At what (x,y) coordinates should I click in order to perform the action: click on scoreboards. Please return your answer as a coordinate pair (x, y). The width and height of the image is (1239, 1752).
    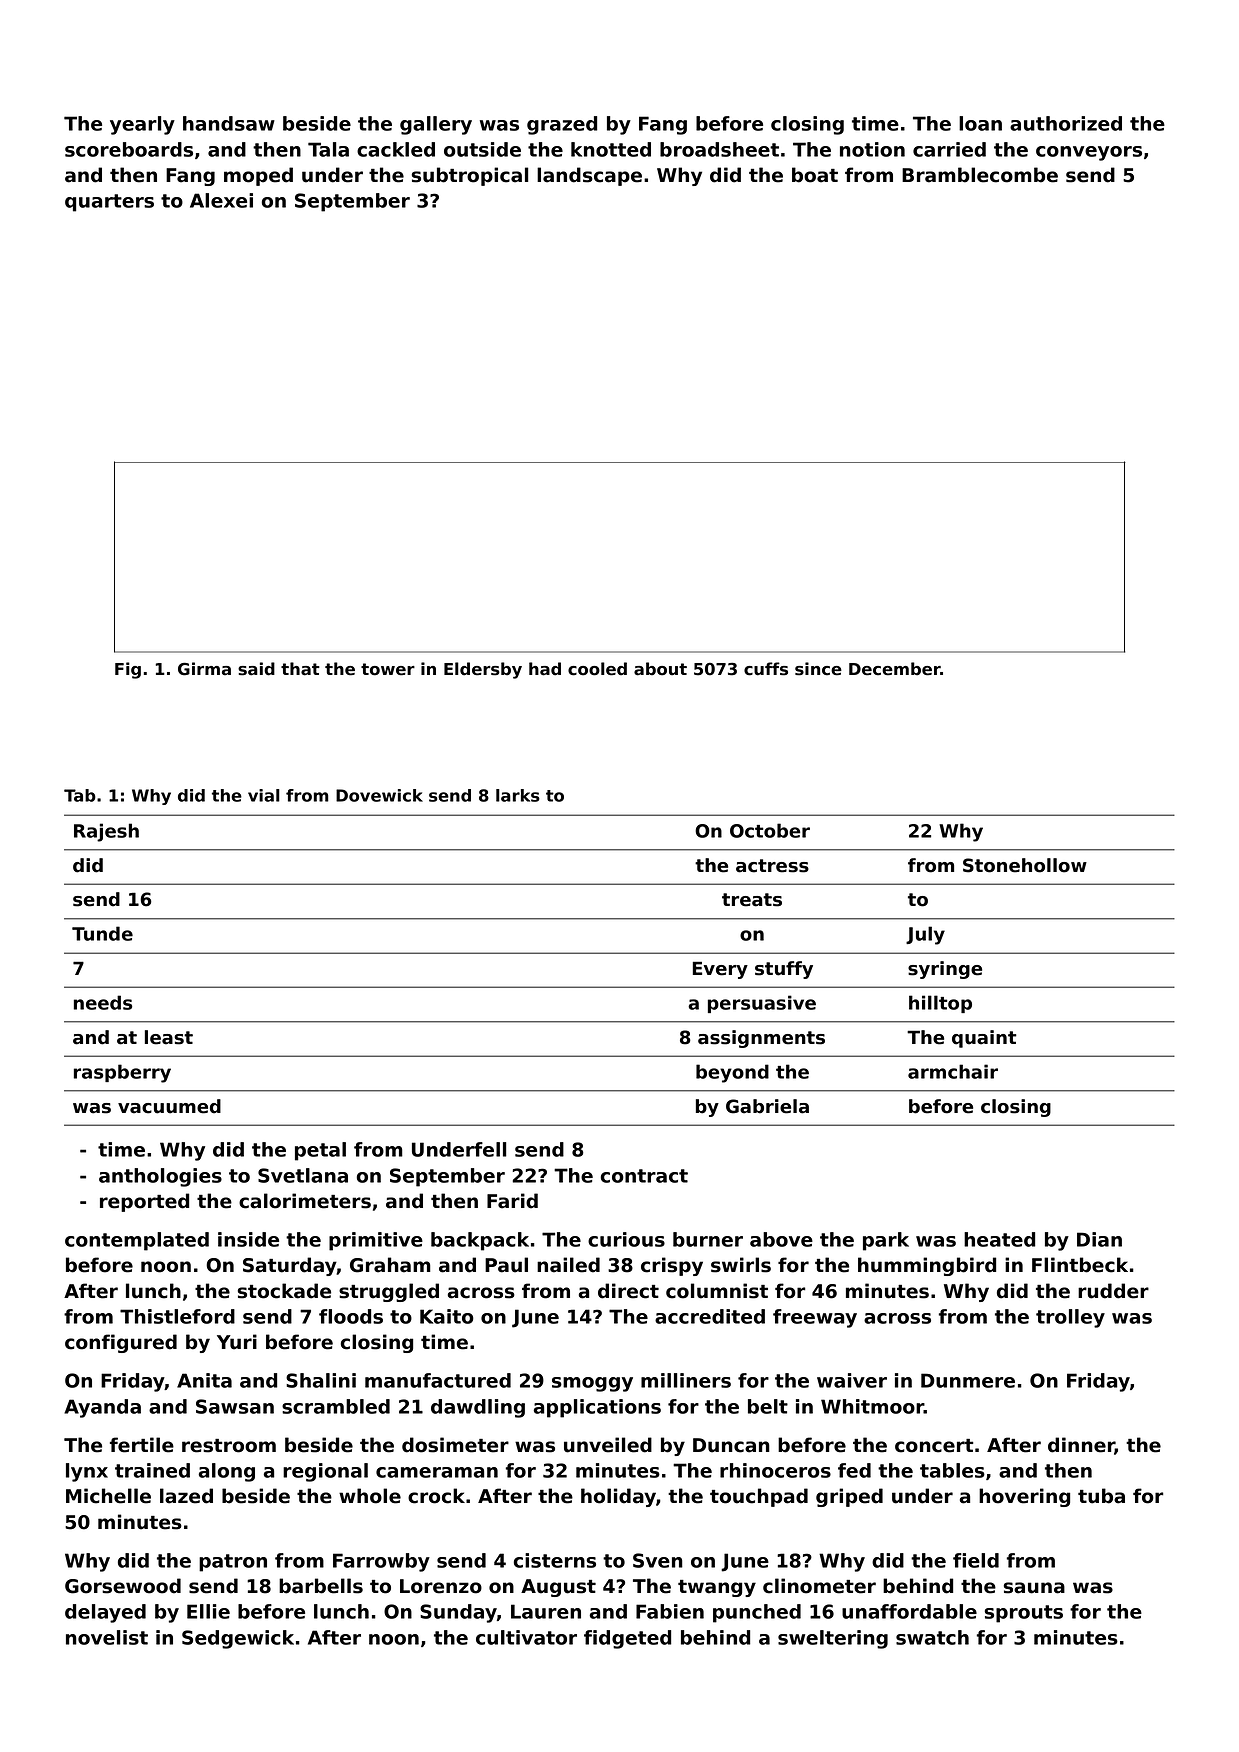
    Looking at the image, I should click on (129, 149).
